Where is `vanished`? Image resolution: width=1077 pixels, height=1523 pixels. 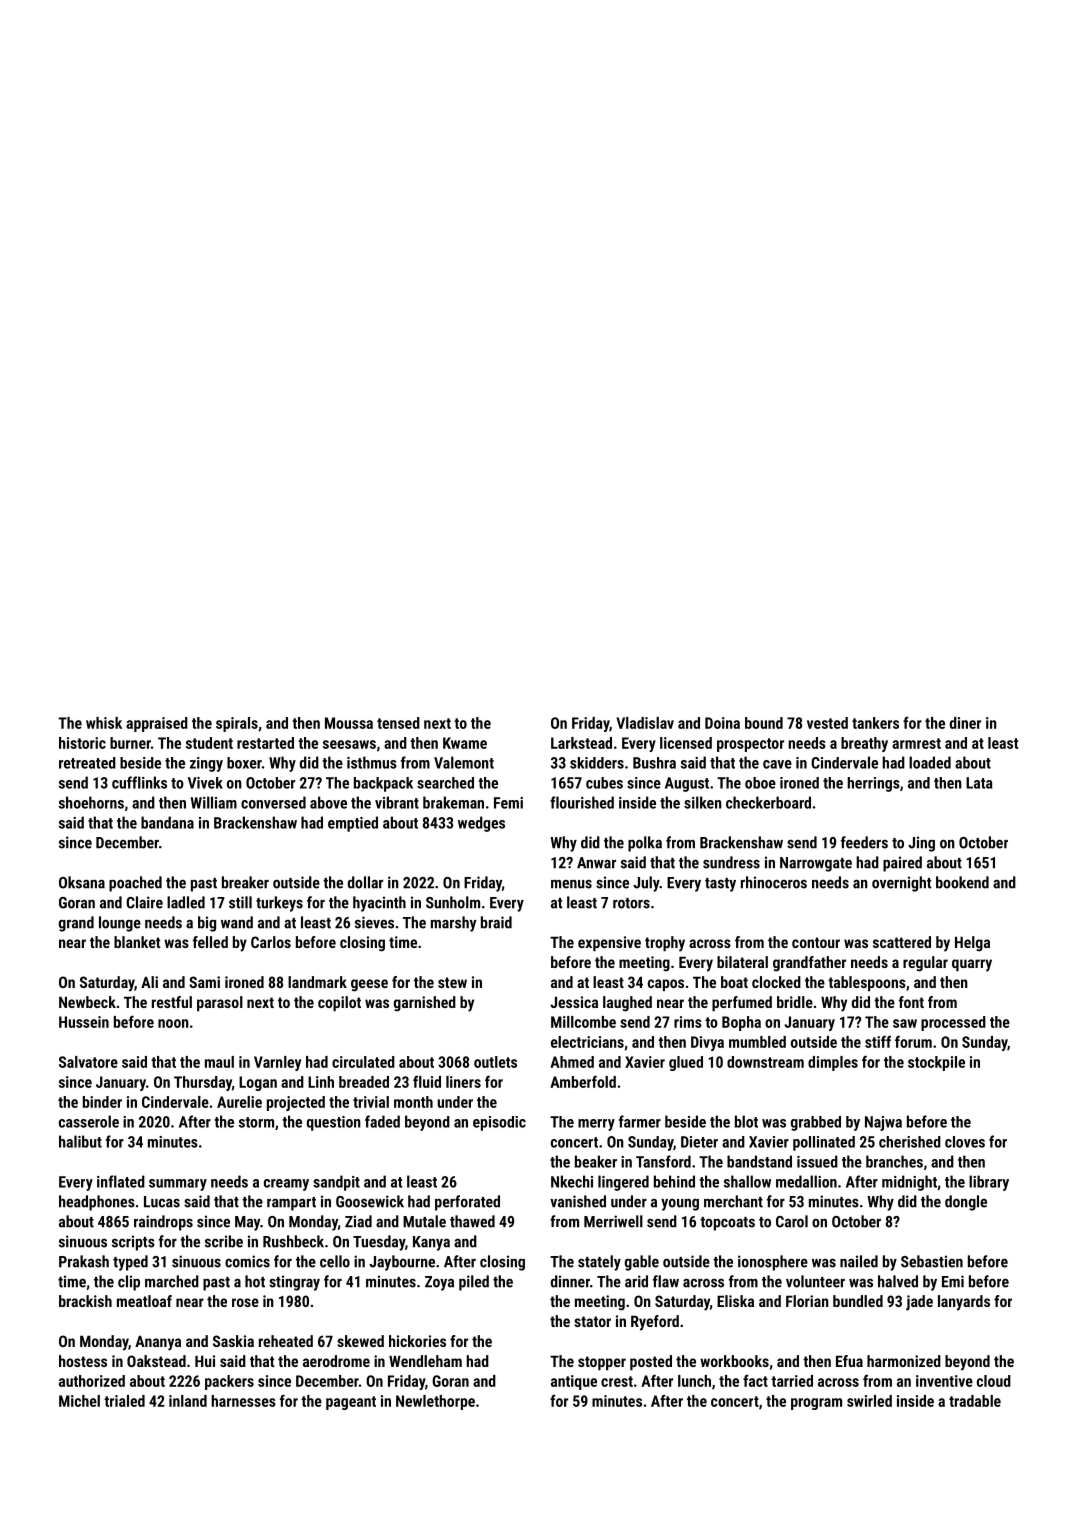 vanished is located at coordinates (578, 1201).
